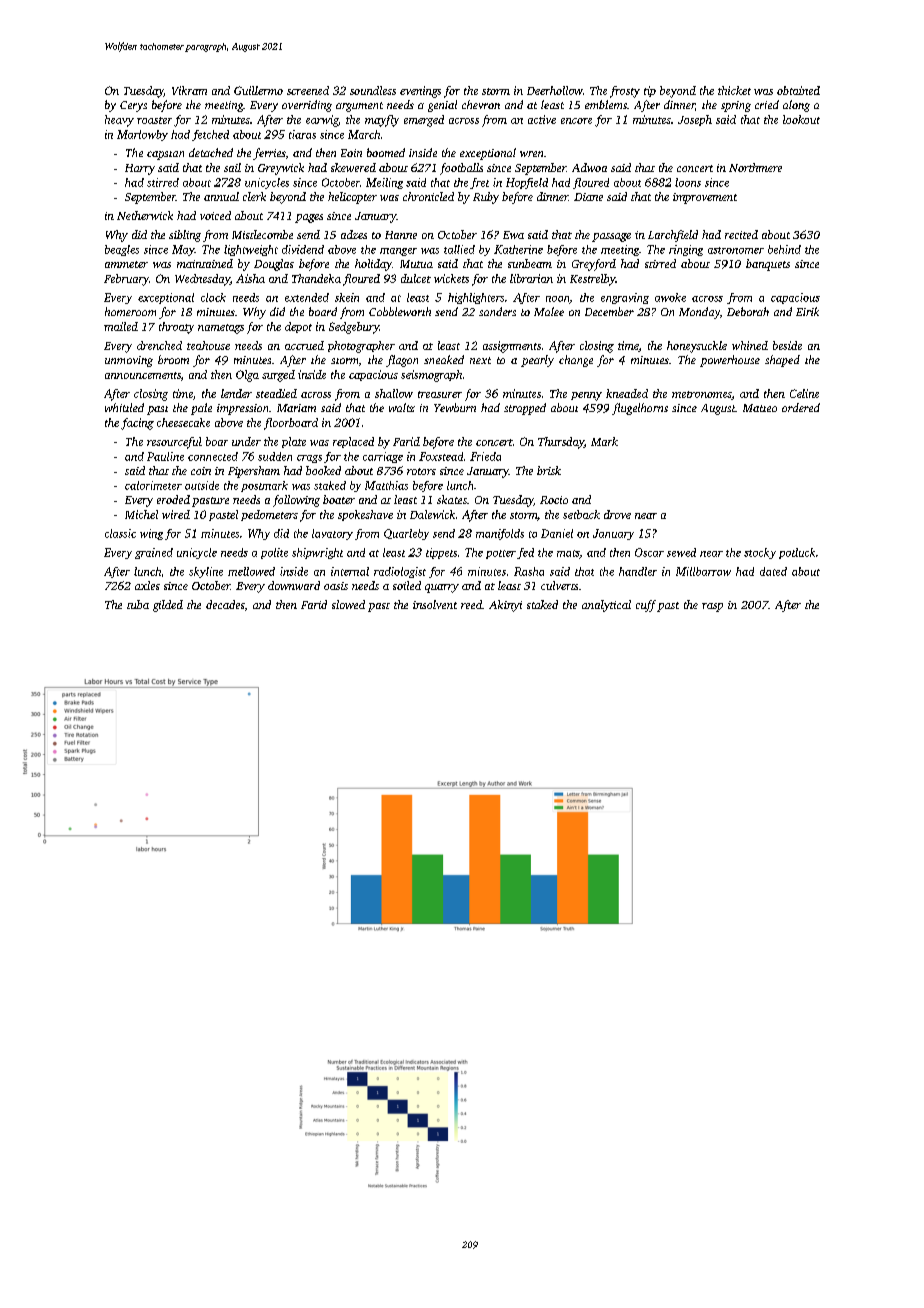  Describe the element at coordinates (497, 311) in the document. I see `sanders` at that location.
